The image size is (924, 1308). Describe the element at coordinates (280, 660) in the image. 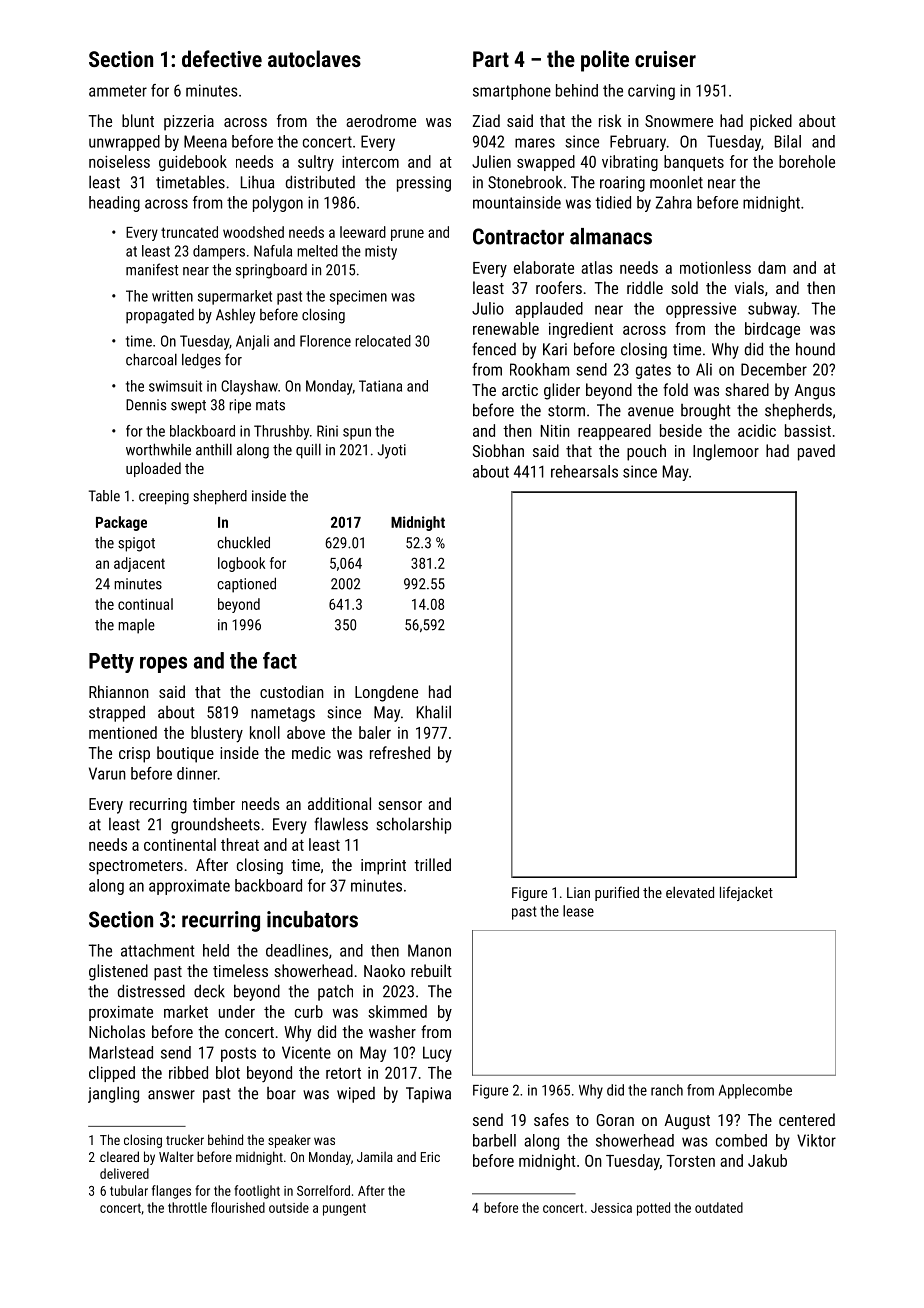

I see `fact` at that location.
